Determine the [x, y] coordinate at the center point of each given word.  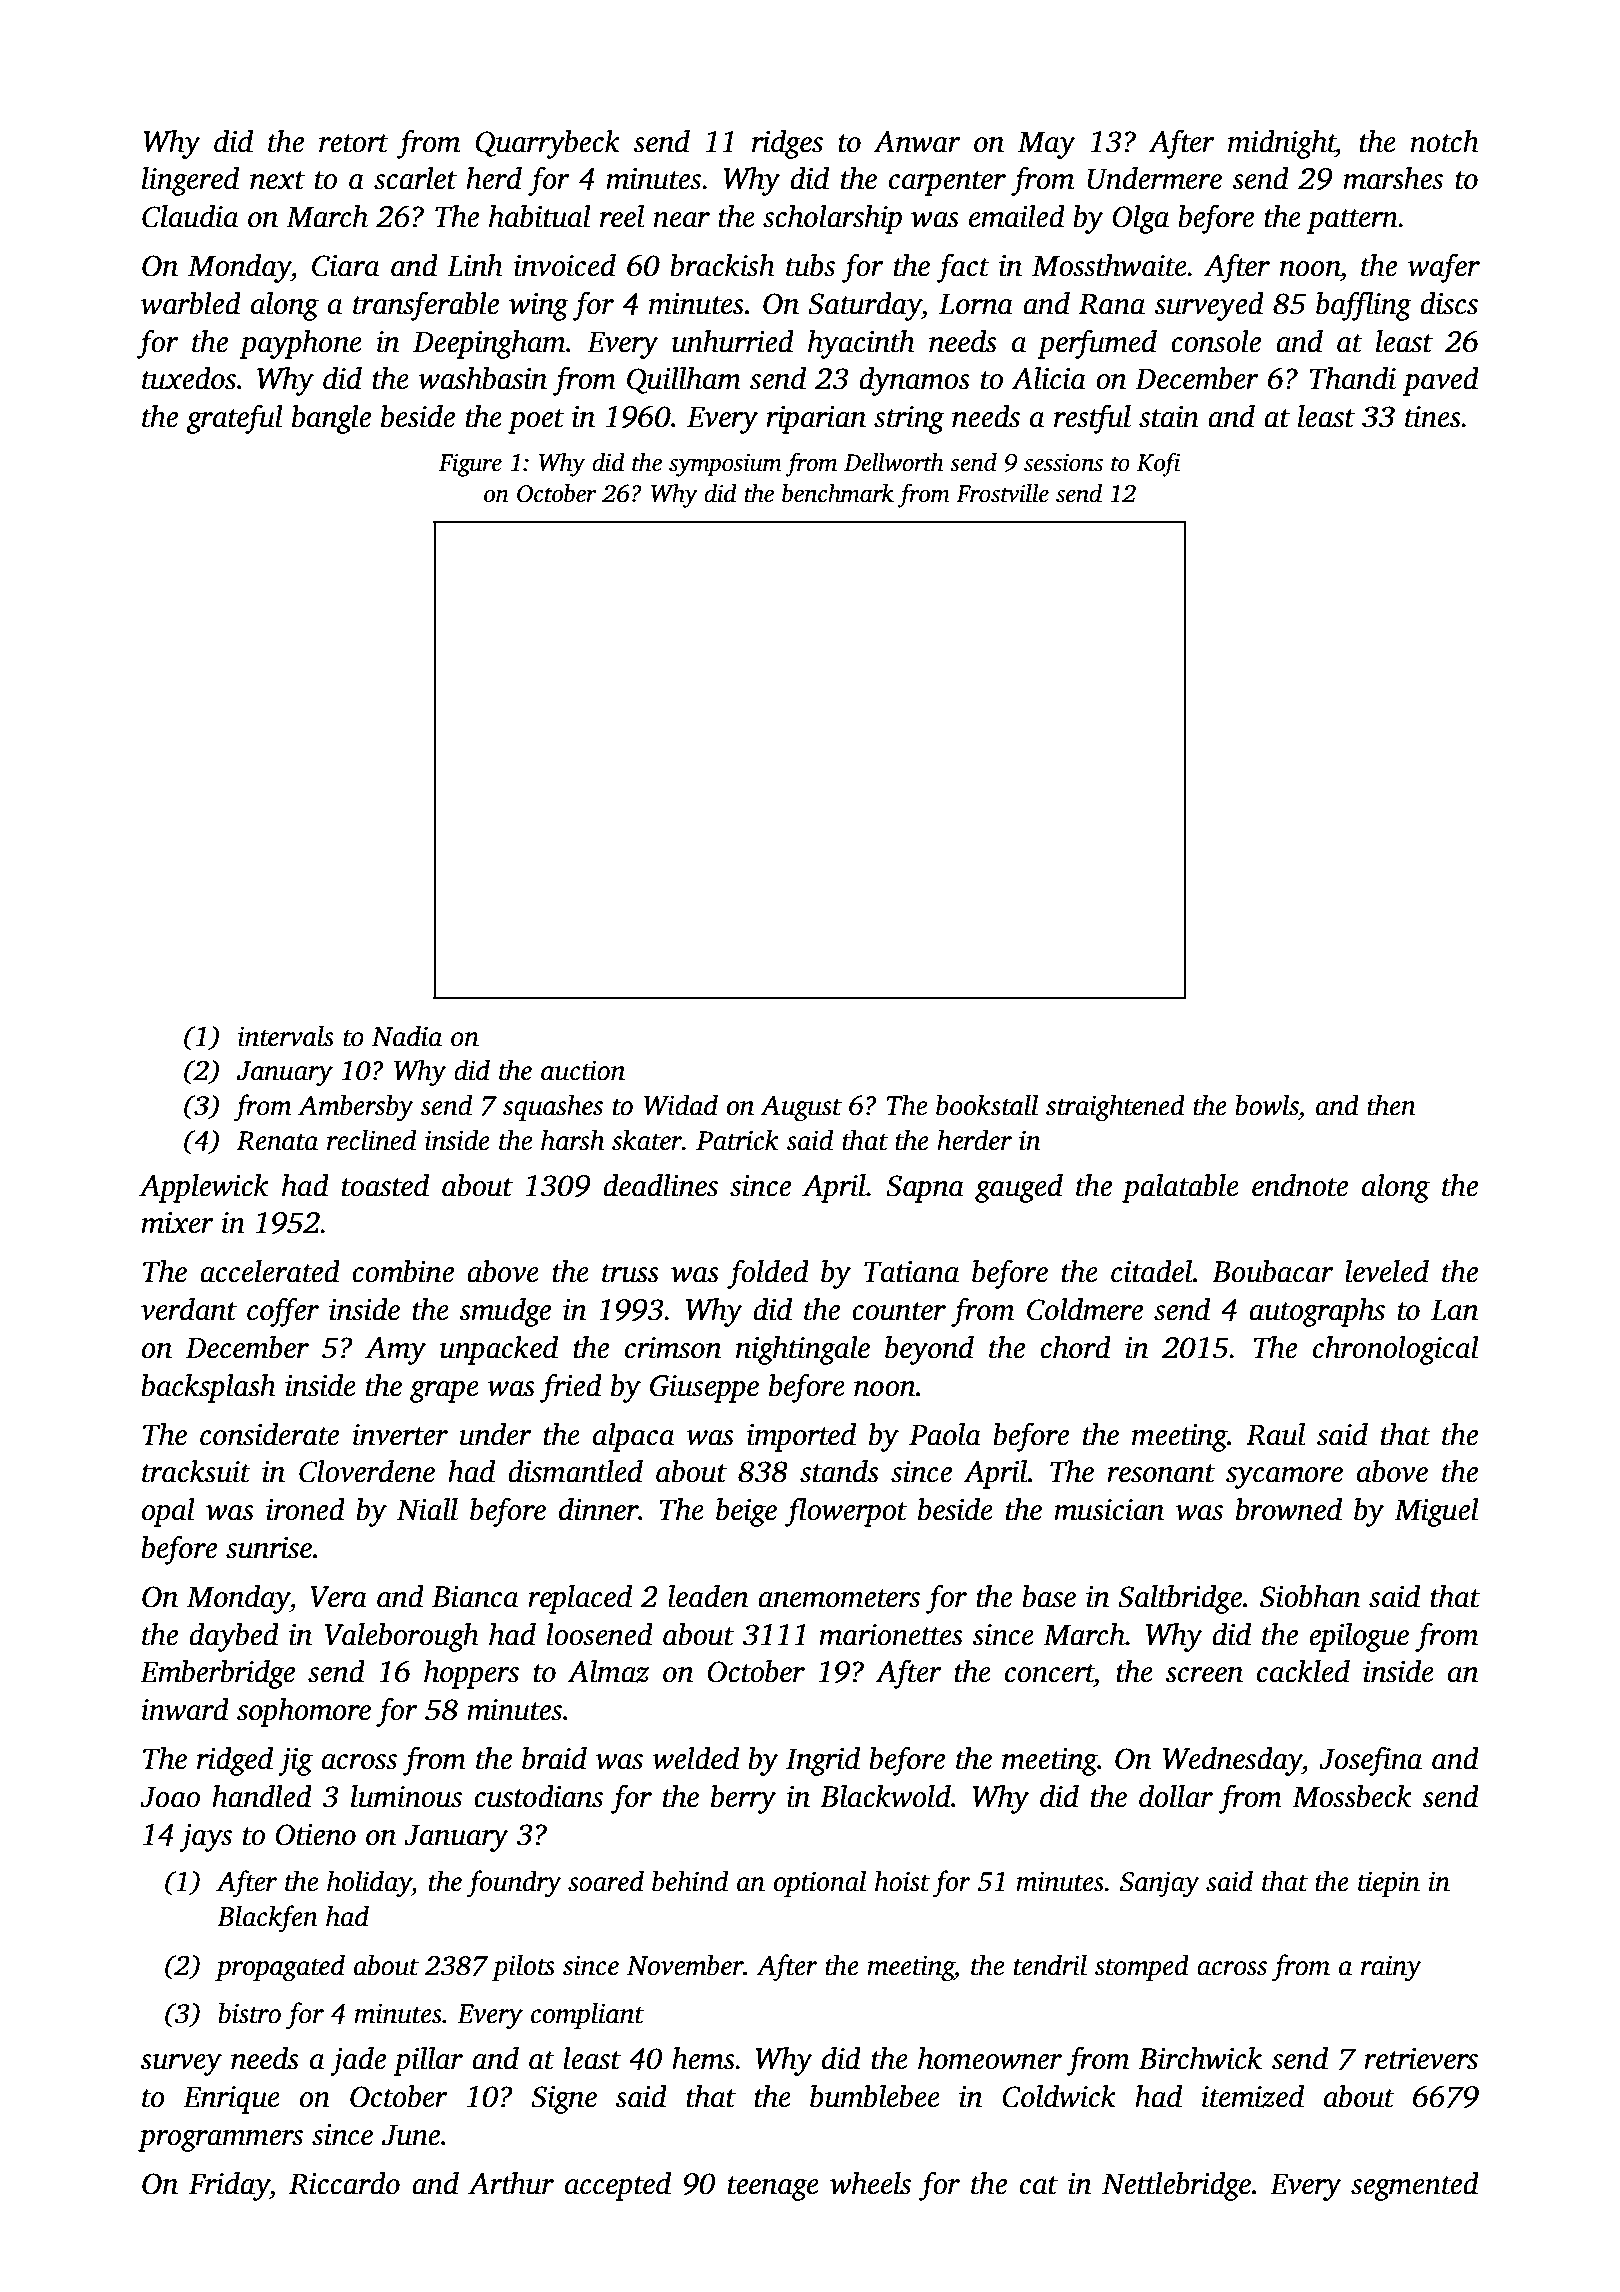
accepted [618, 2186]
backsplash [208, 1388]
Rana [1112, 304]
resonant [1161, 1473]
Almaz [608, 1671]
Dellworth [894, 462]
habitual [540, 216]
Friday [229, 2186]
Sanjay [1160, 1884]
